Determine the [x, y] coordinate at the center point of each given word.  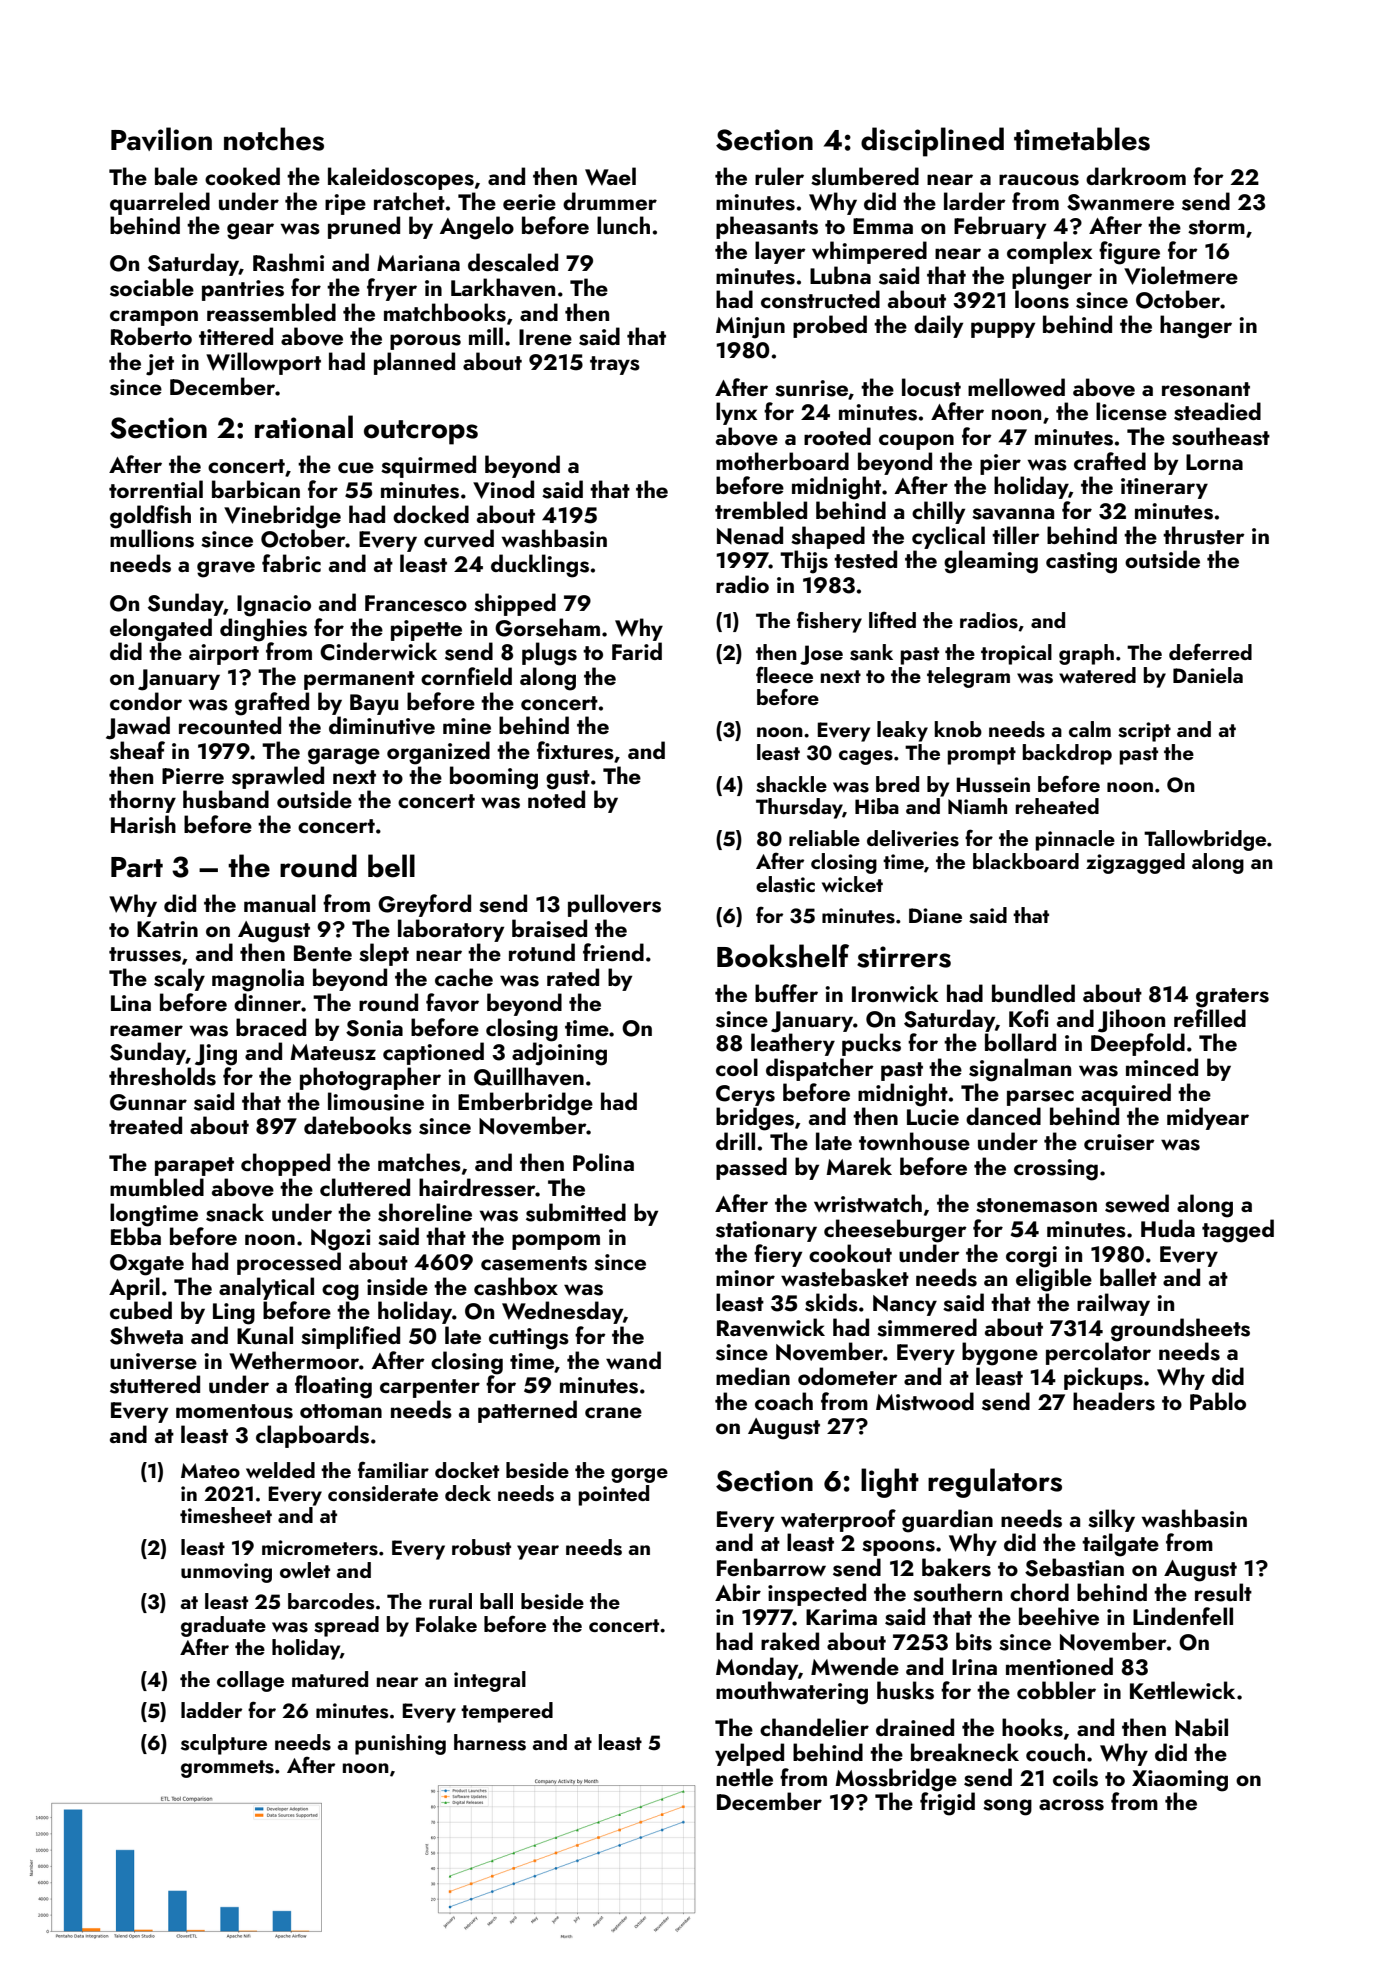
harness [490, 1742]
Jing [216, 1055]
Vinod [503, 489]
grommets [227, 1769]
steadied [1217, 411]
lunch [623, 225]
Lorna [1214, 462]
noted [556, 799]
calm [1090, 729]
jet [160, 365]
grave [226, 569]
